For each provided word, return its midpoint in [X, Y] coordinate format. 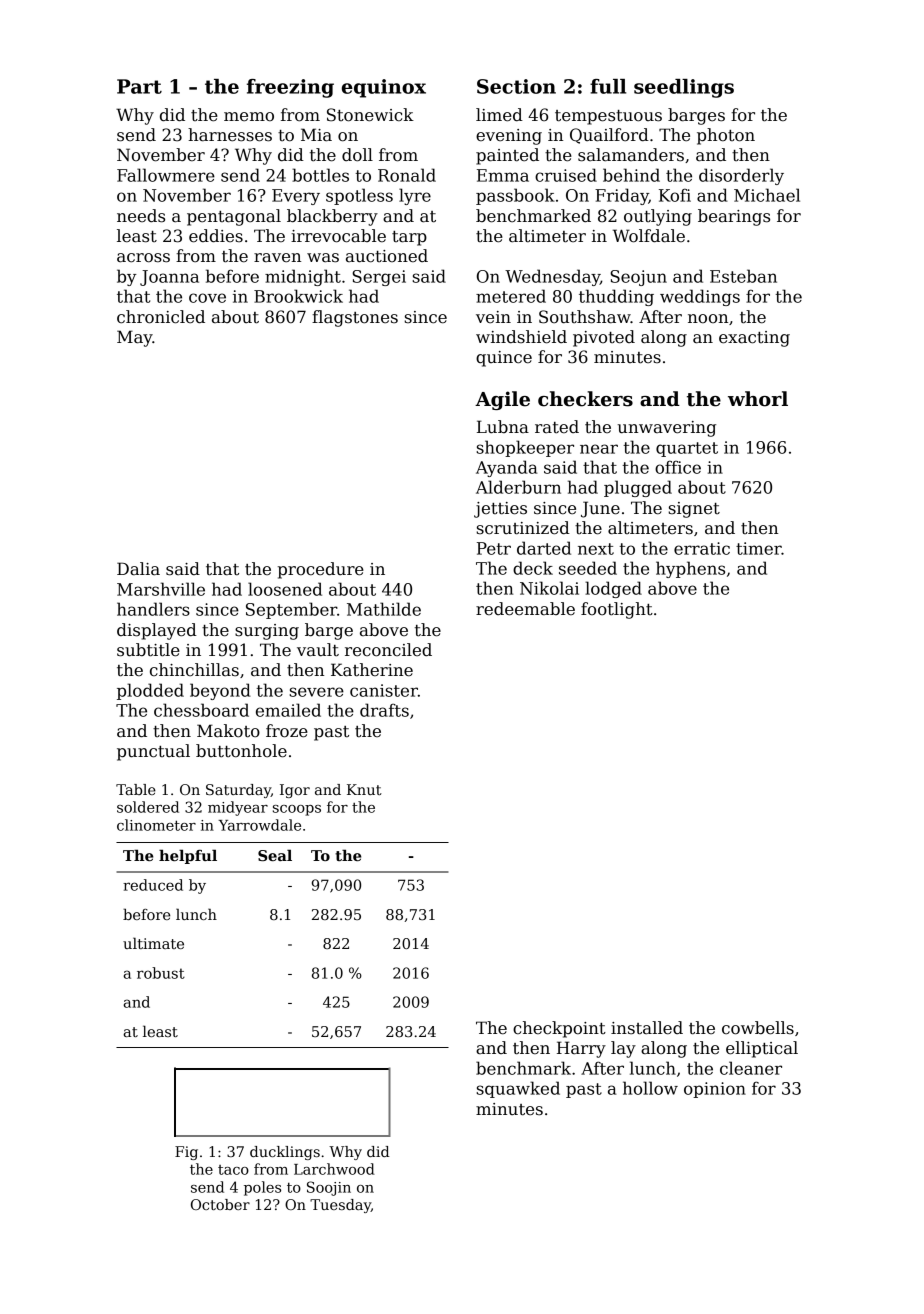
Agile [502, 400]
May [135, 338]
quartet [687, 449]
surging [267, 632]
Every [296, 197]
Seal [275, 855]
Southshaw [585, 317]
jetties [500, 510]
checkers [585, 399]
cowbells [758, 1028]
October [220, 1204]
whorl [758, 399]
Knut [364, 789]
